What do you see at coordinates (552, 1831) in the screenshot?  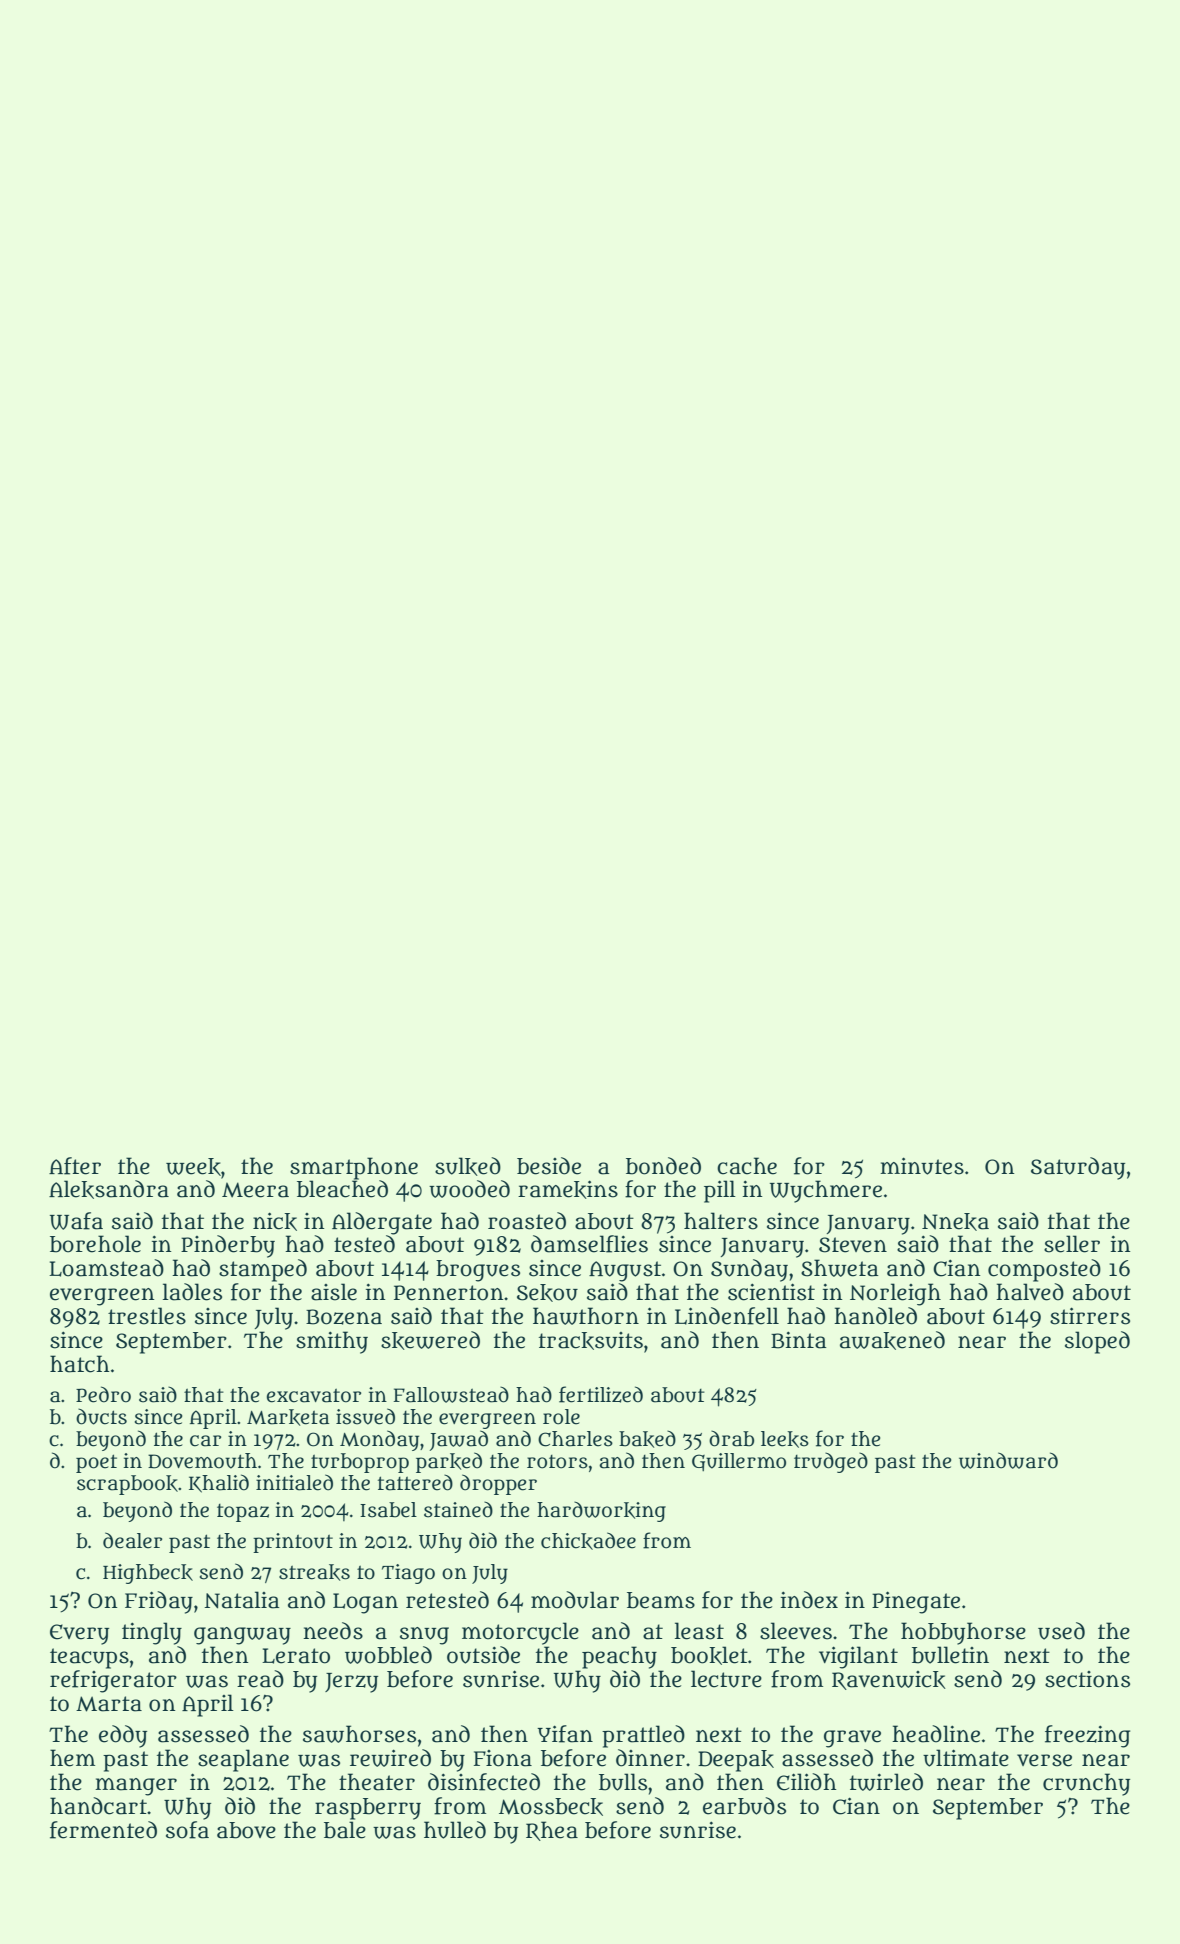 I see `Rhea` at bounding box center [552, 1831].
